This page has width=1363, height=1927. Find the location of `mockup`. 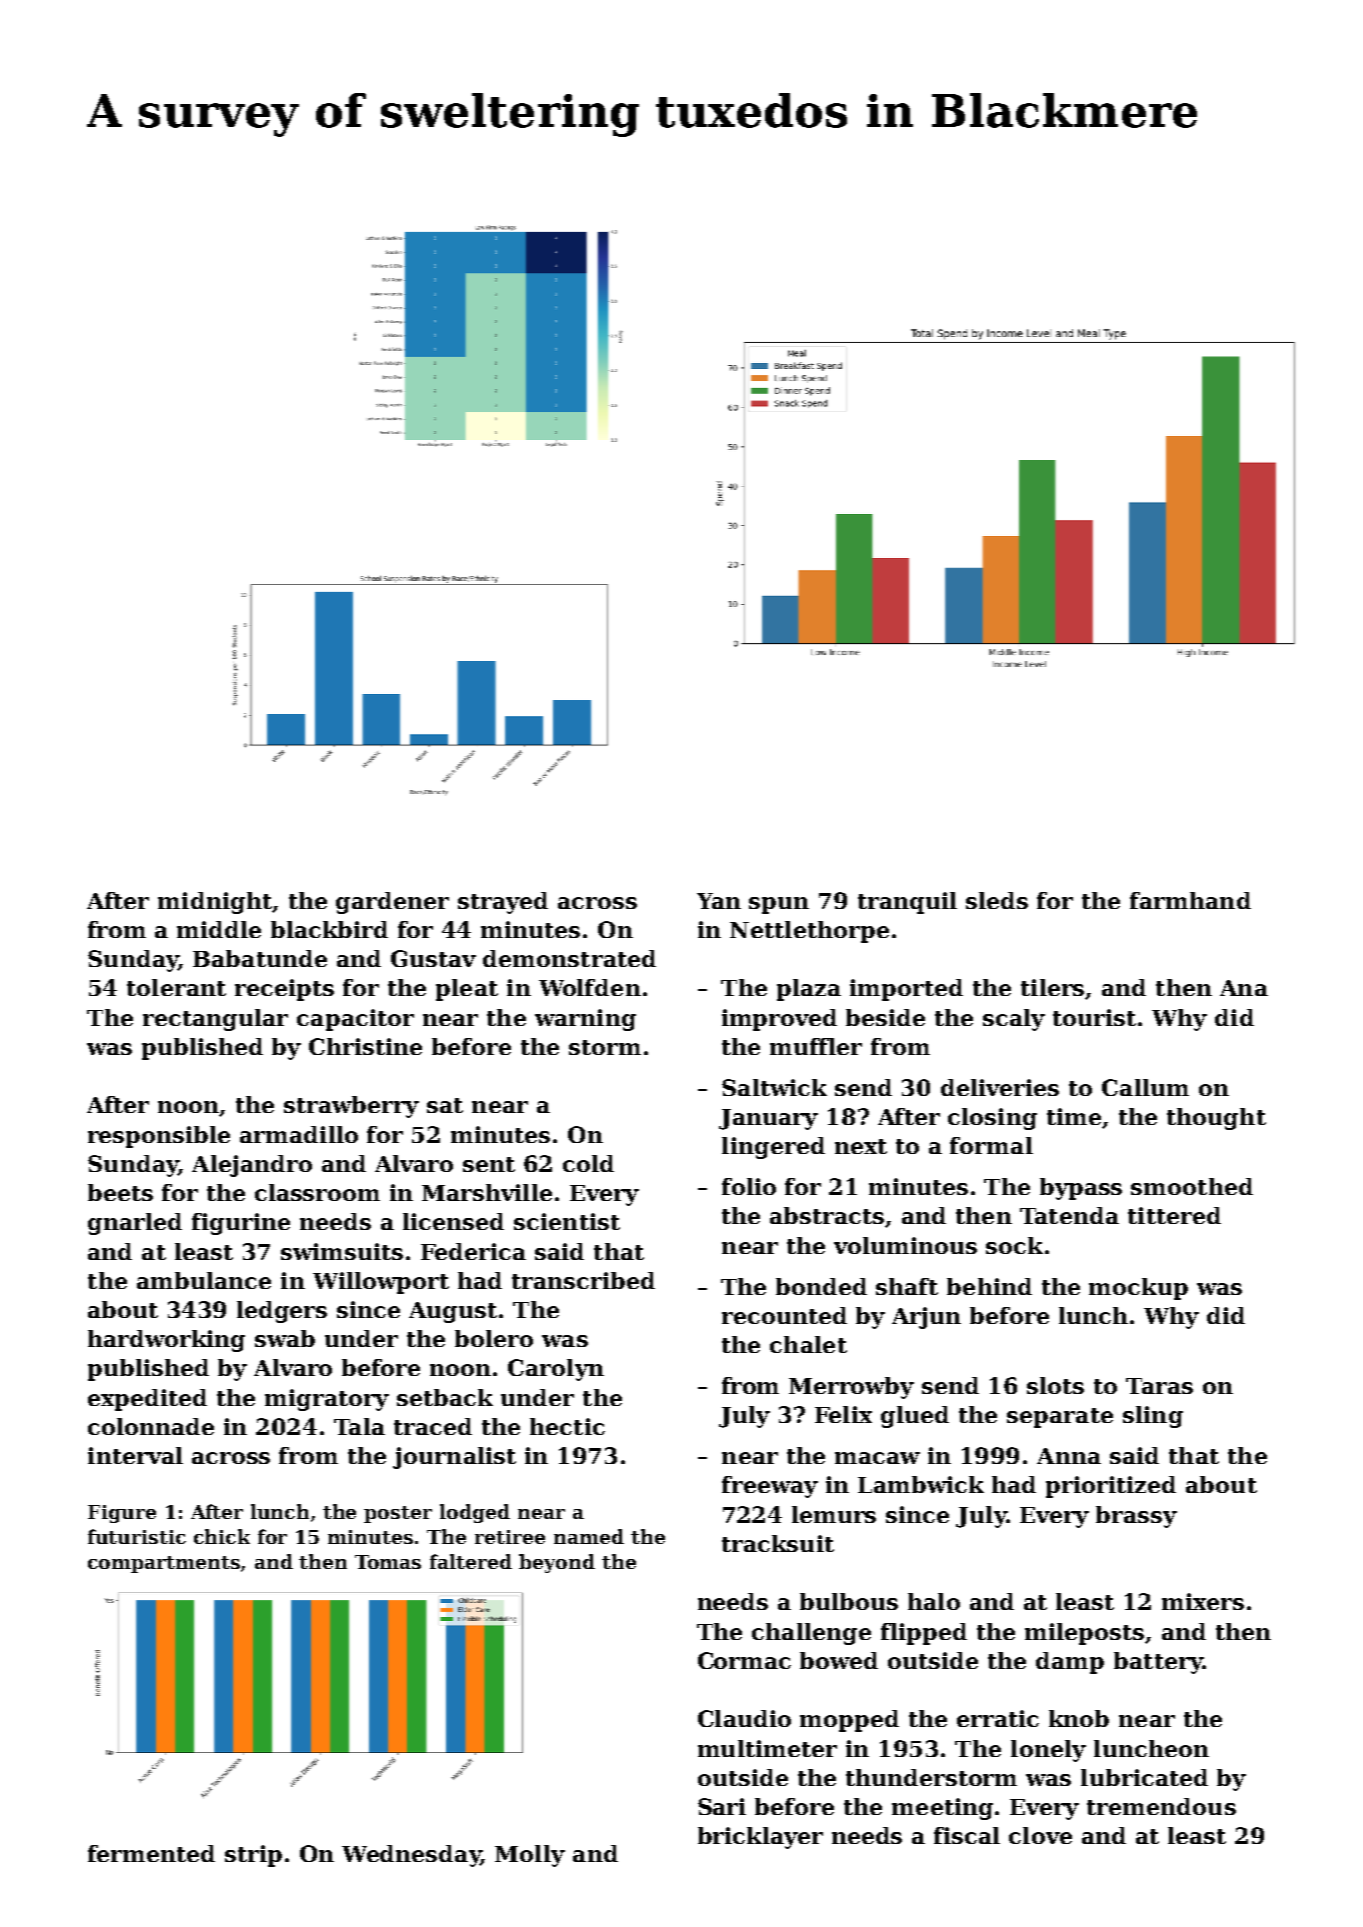

mockup is located at coordinates (1138, 1289).
